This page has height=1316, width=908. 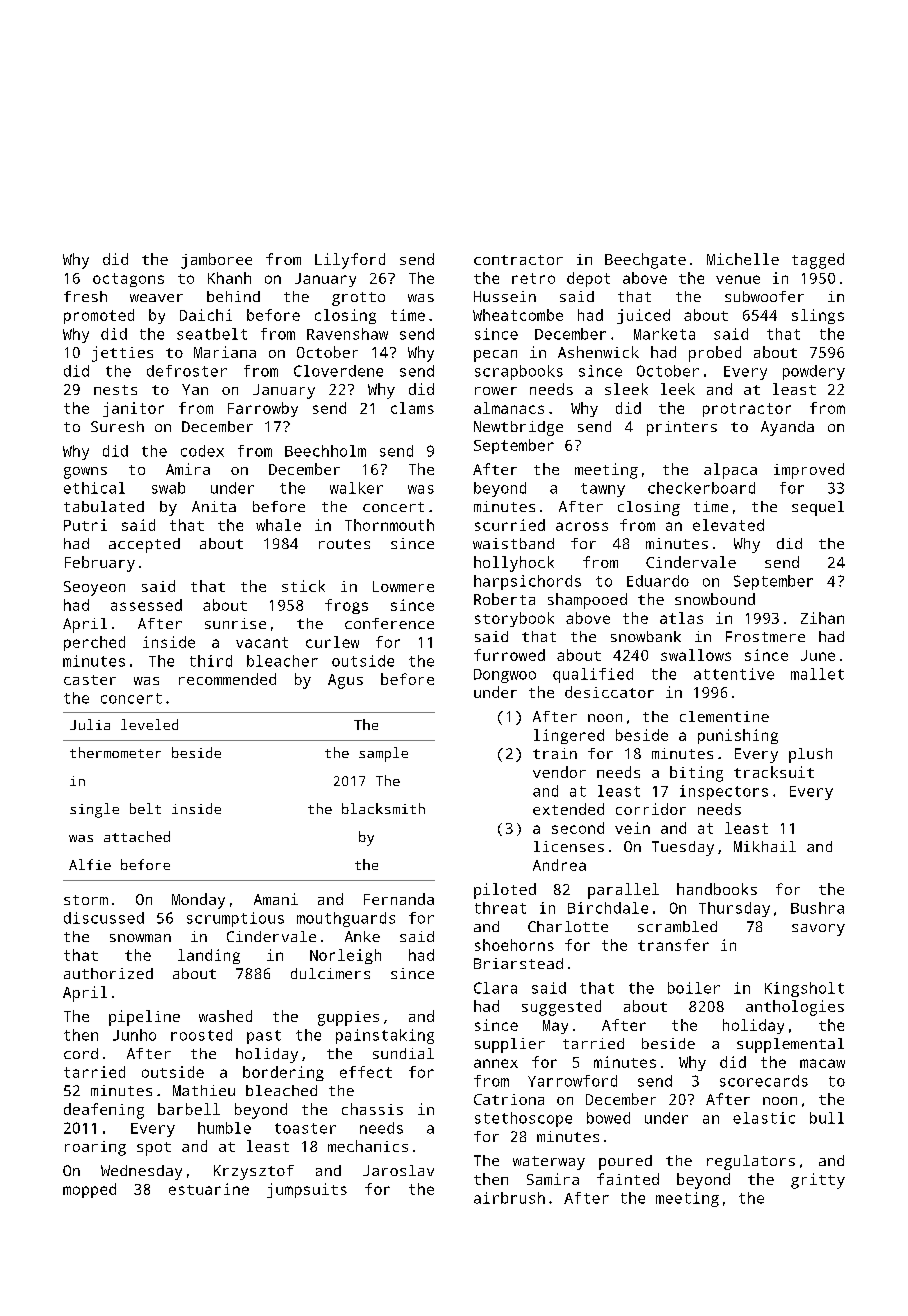 What do you see at coordinates (510, 525) in the page?
I see `scurried` at bounding box center [510, 525].
